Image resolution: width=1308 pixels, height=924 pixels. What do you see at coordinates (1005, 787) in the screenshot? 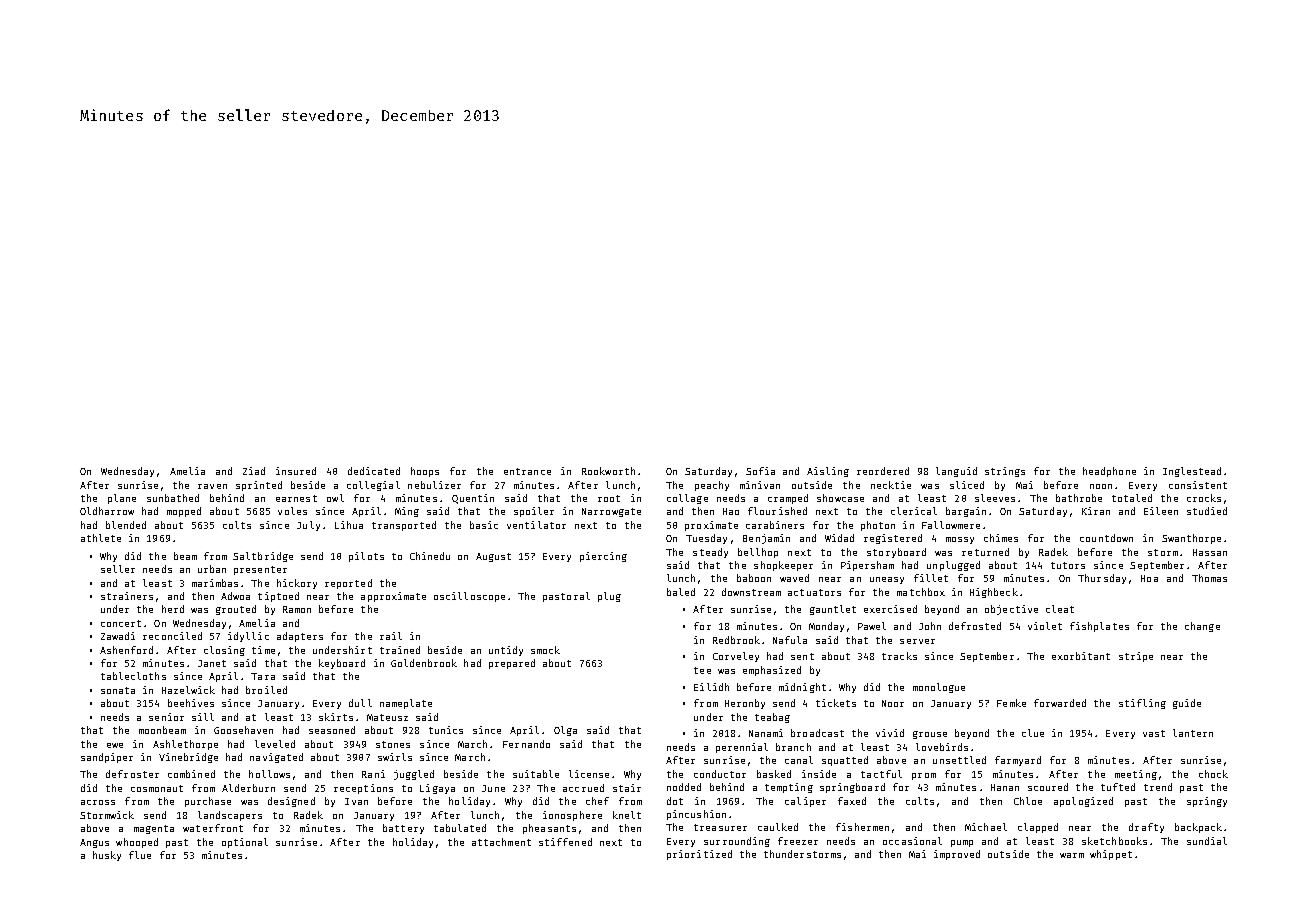
I see `Hanan` at bounding box center [1005, 787].
